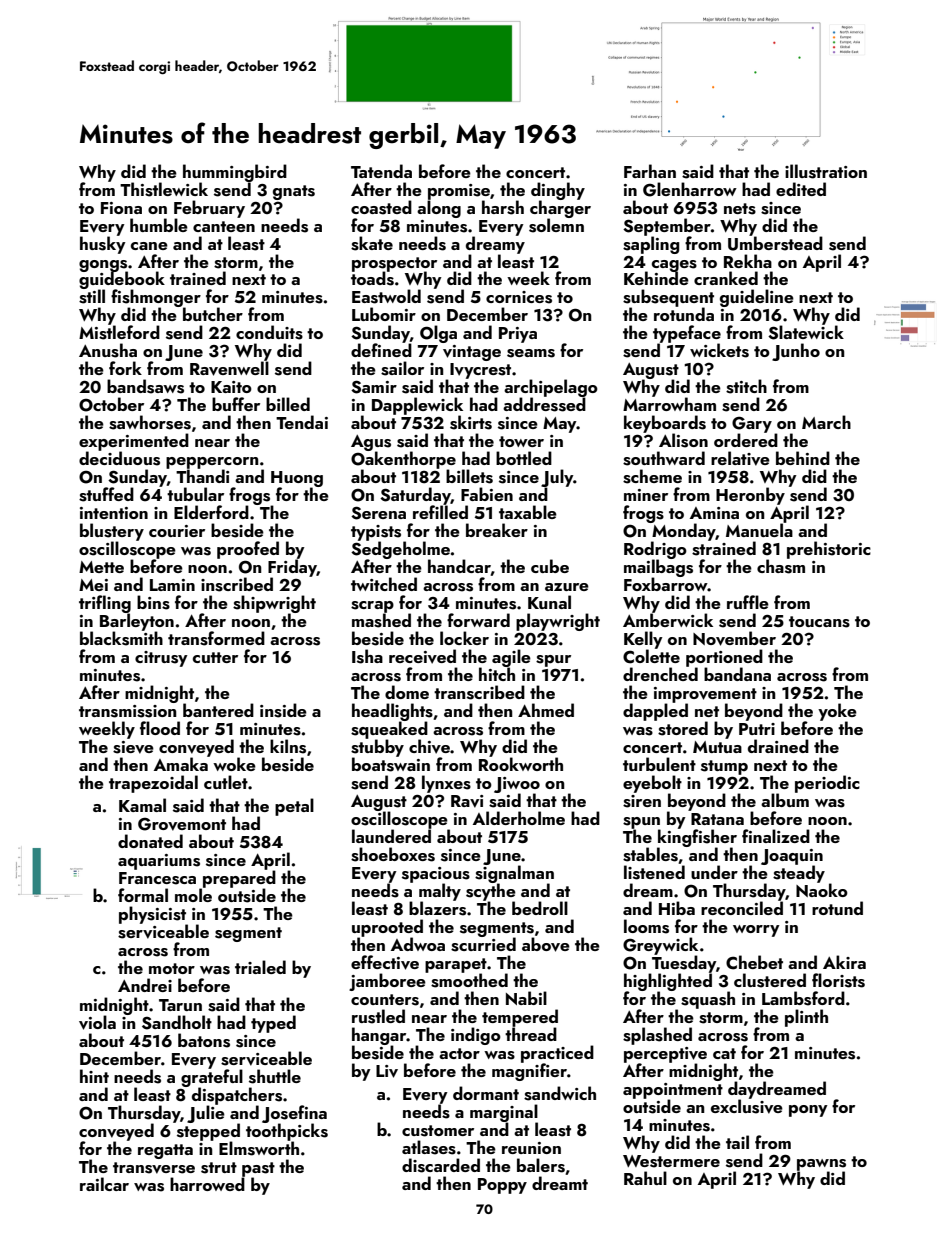 The width and height of the image is (952, 1233). What do you see at coordinates (104, 1184) in the image?
I see `railcar` at bounding box center [104, 1184].
